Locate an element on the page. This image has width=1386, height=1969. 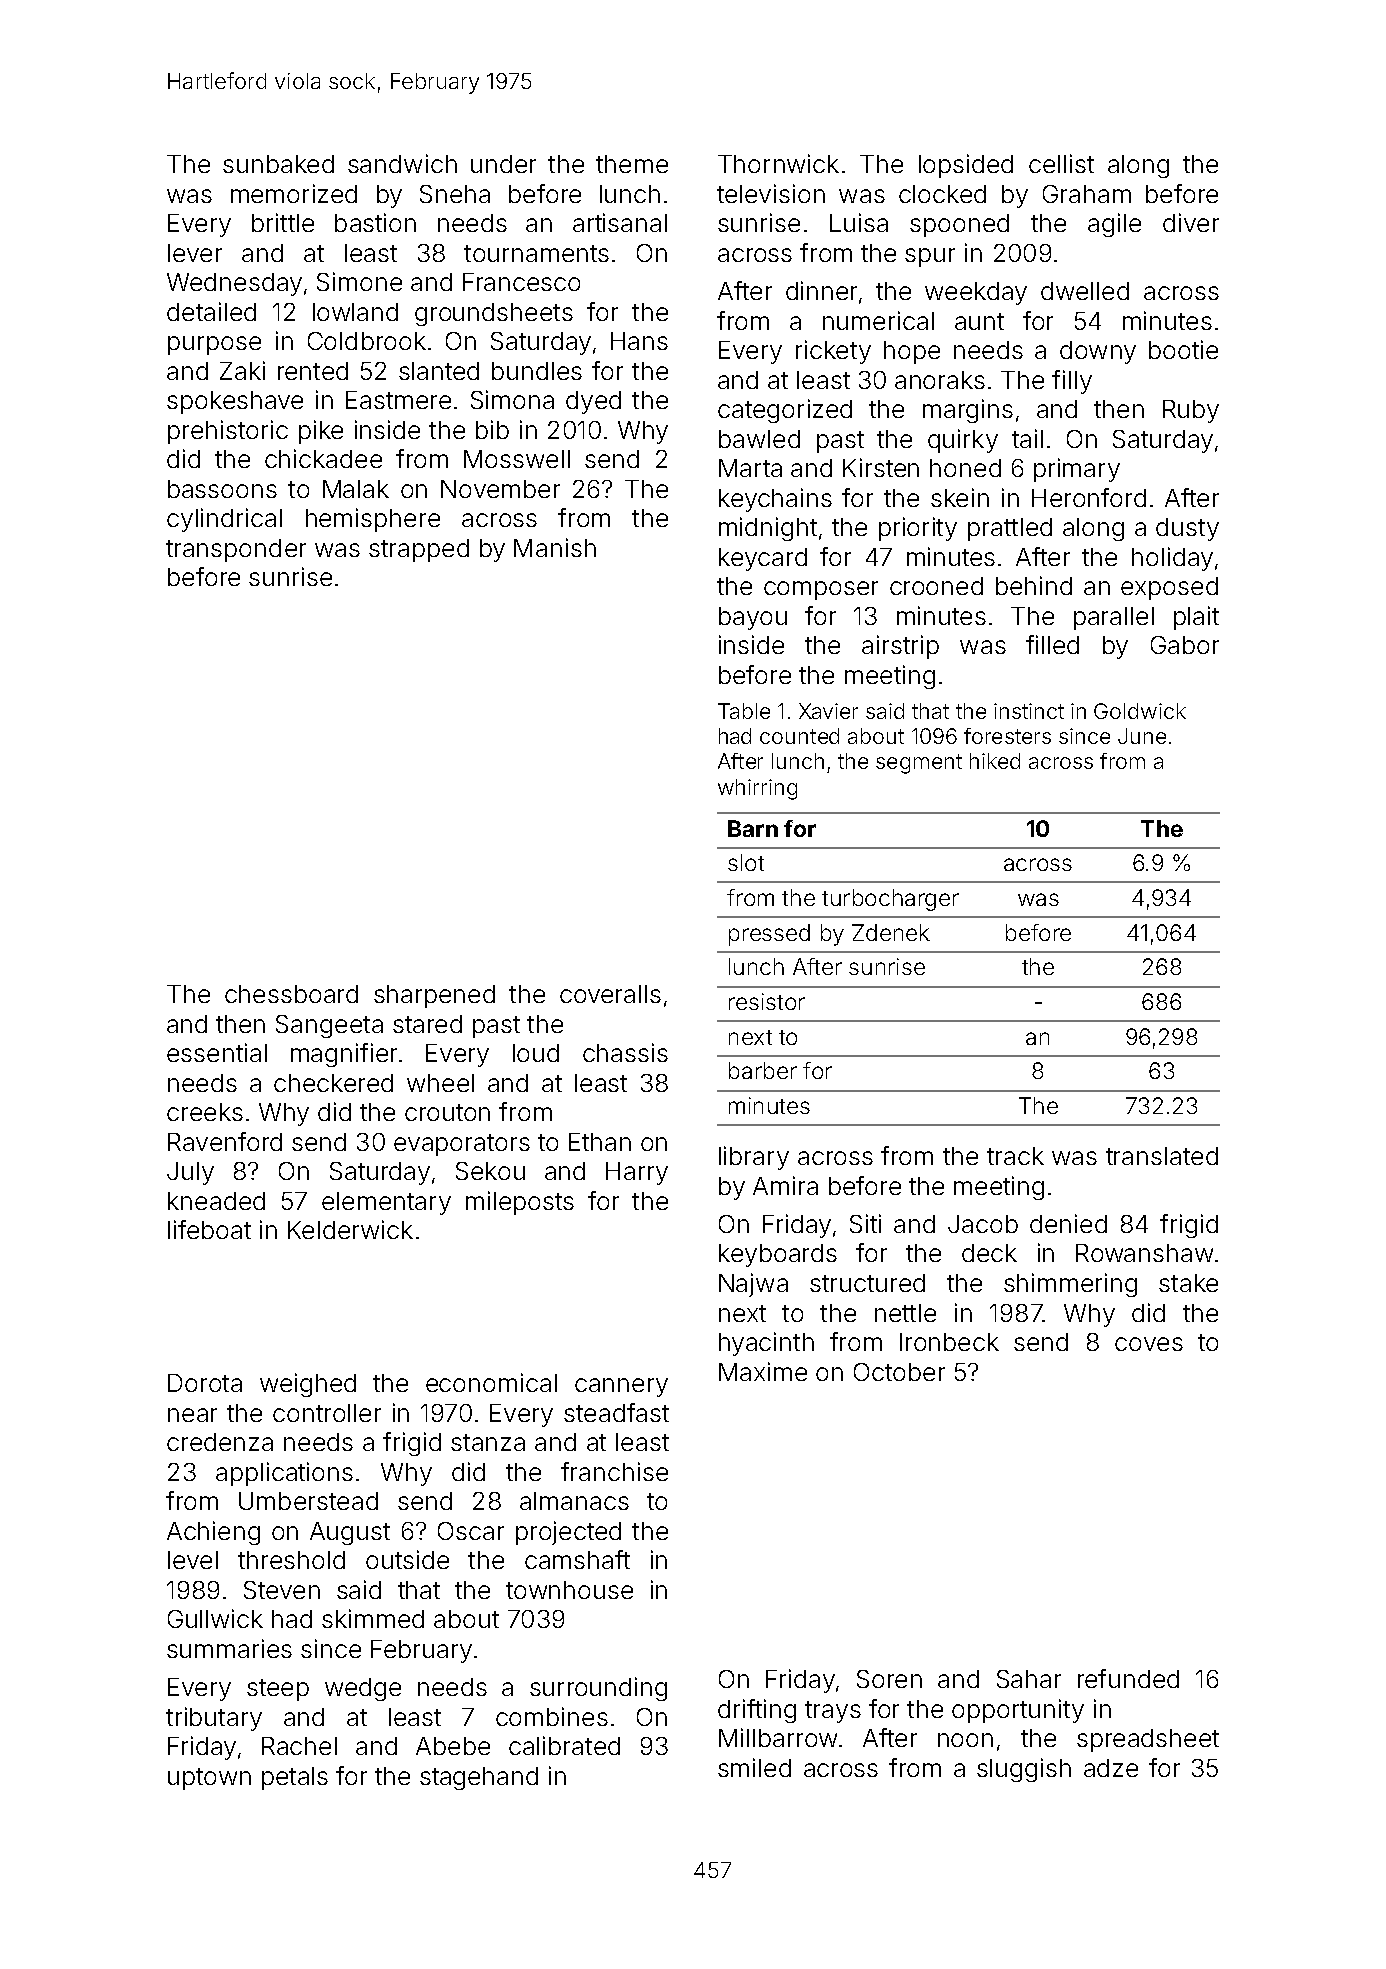
Manish is located at coordinates (555, 547).
